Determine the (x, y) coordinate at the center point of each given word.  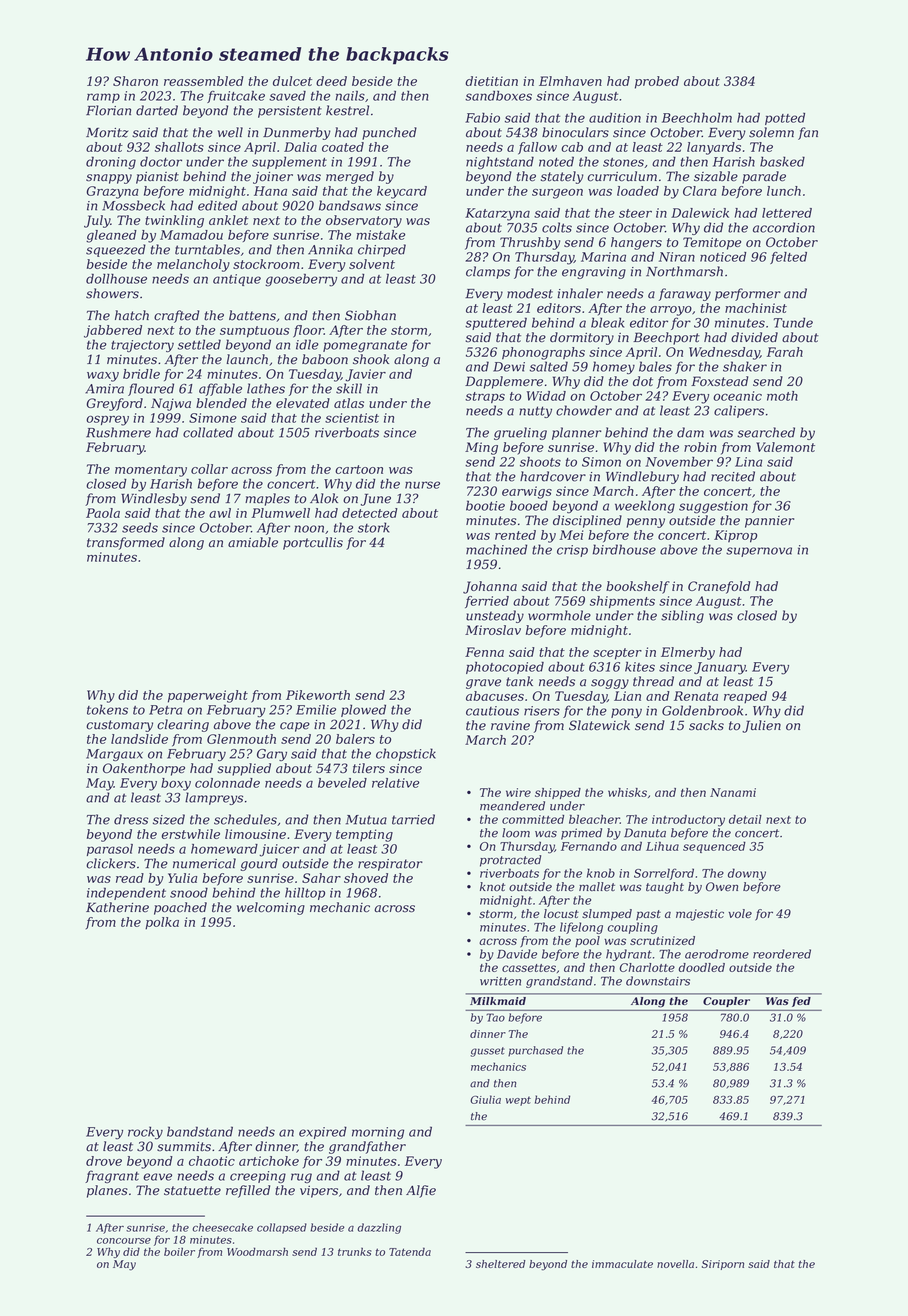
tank (519, 681)
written (500, 981)
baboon (325, 359)
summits (184, 1147)
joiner (273, 178)
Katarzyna (497, 214)
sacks (706, 725)
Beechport (666, 338)
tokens (107, 709)
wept (518, 1101)
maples (267, 499)
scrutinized (662, 940)
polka (162, 923)
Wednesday (724, 353)
